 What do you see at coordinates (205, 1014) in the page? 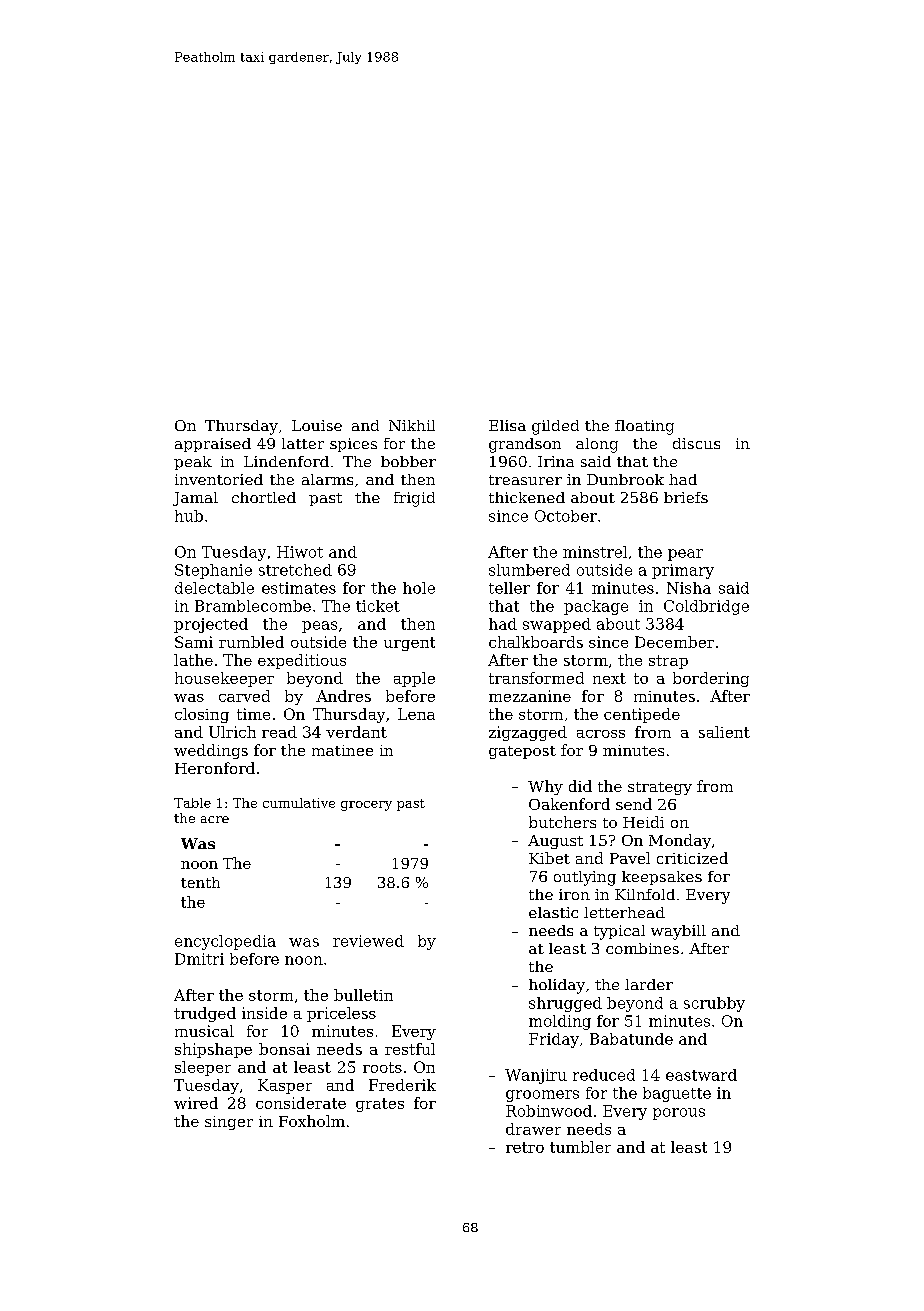
I see `trudged` at bounding box center [205, 1014].
